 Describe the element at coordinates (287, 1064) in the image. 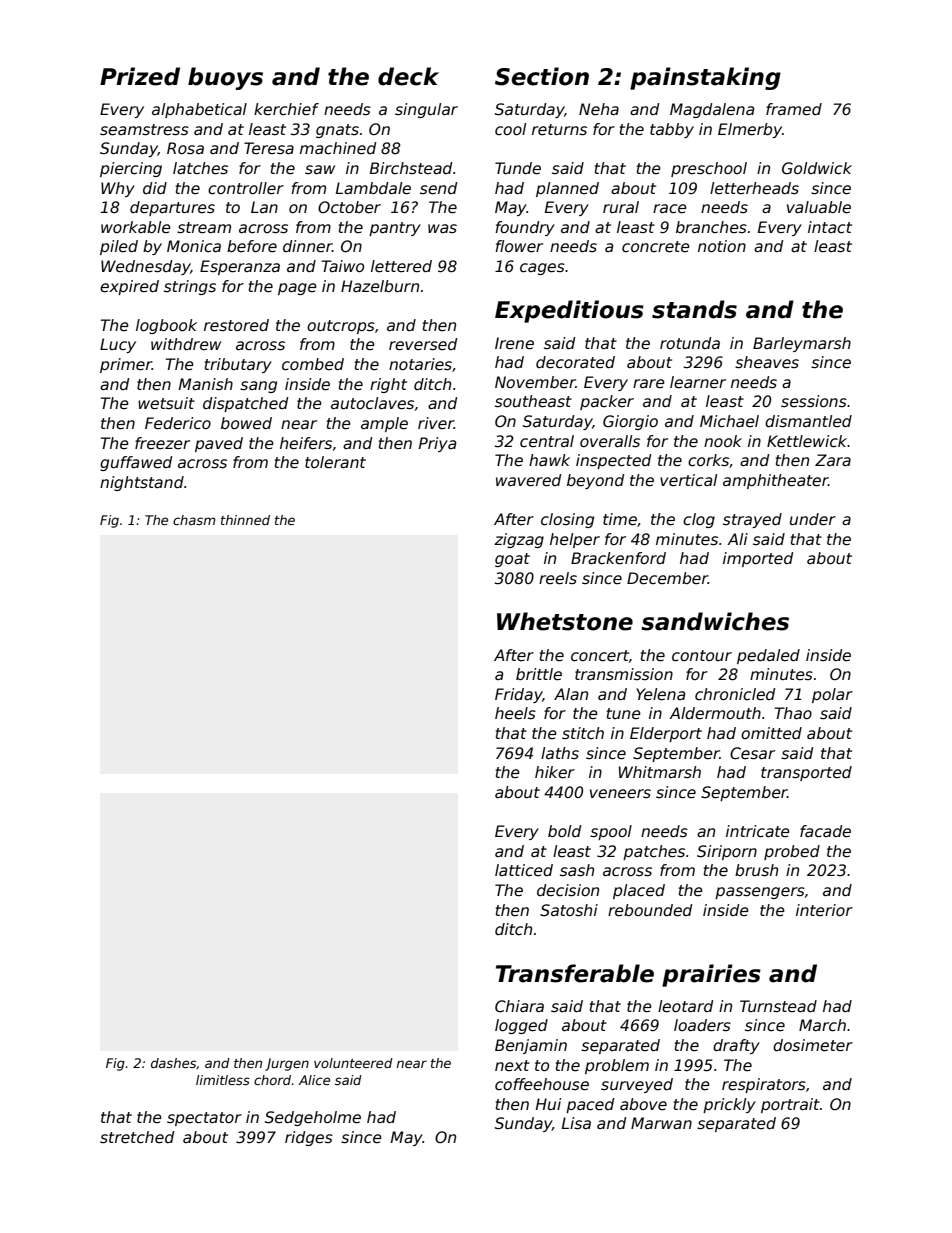

I see `Jurgen` at that location.
